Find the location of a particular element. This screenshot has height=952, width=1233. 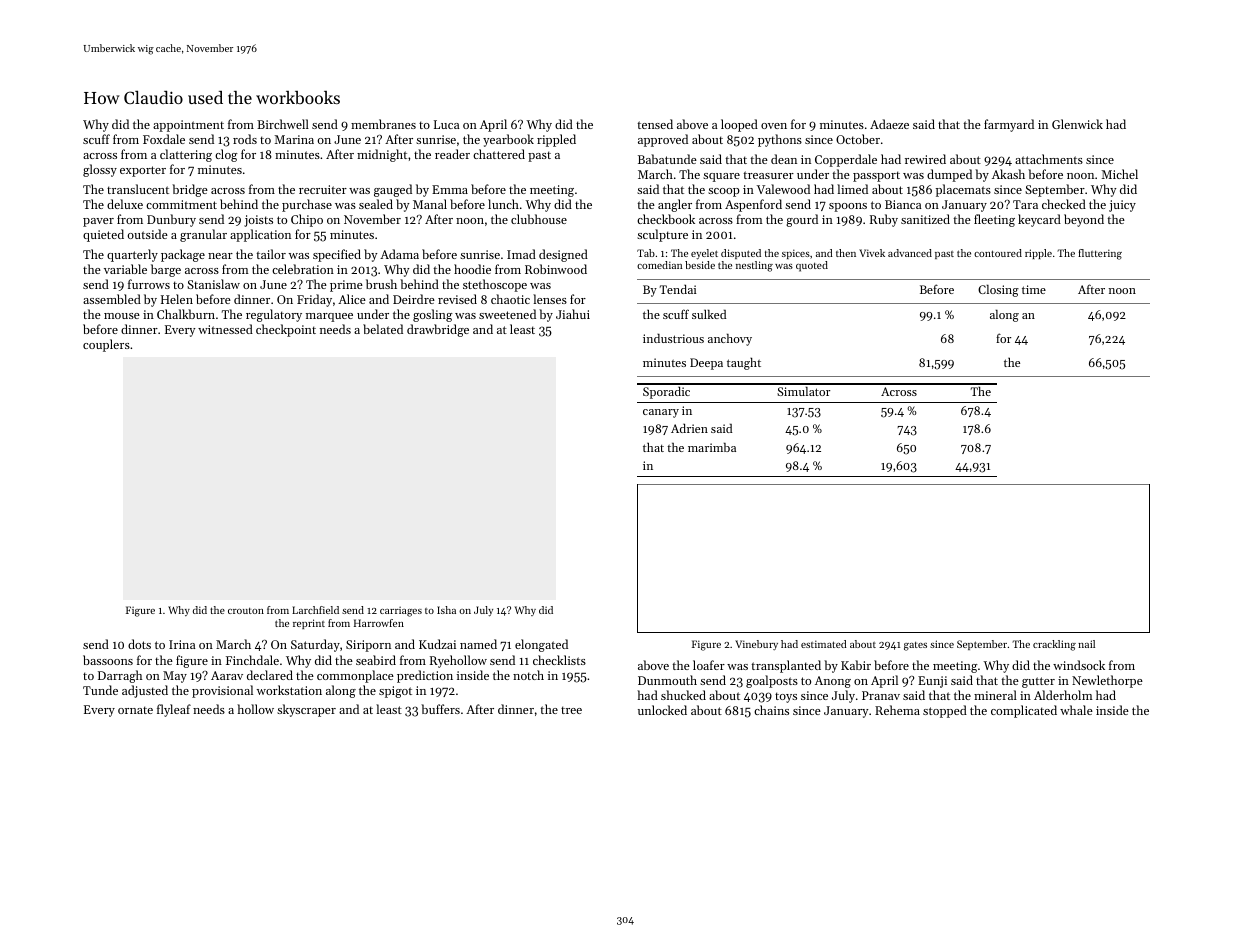

Birchwell is located at coordinates (283, 124).
